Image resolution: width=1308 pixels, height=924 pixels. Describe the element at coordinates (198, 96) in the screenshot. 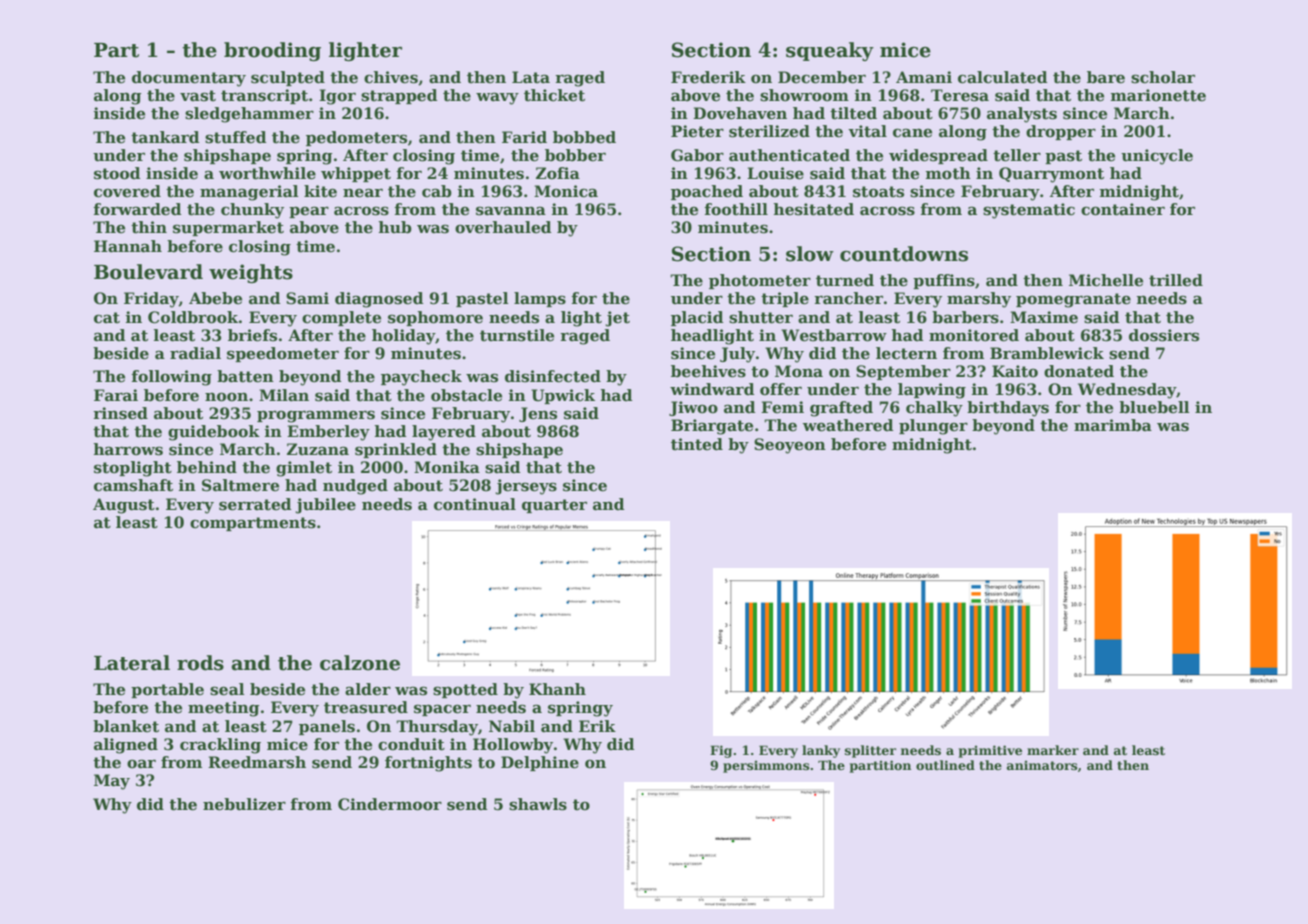

I see `vast` at that location.
